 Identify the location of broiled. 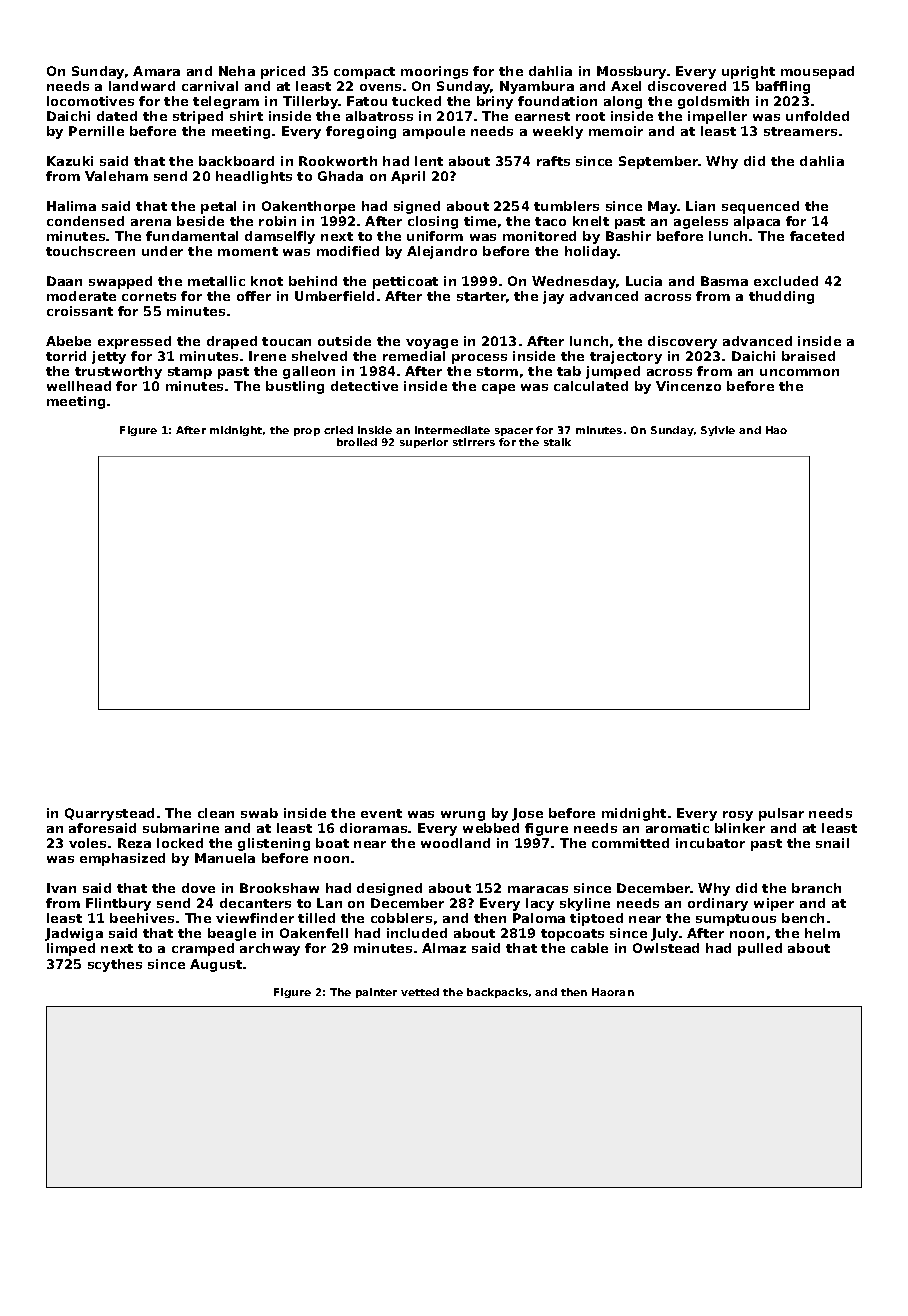
(357, 442).
